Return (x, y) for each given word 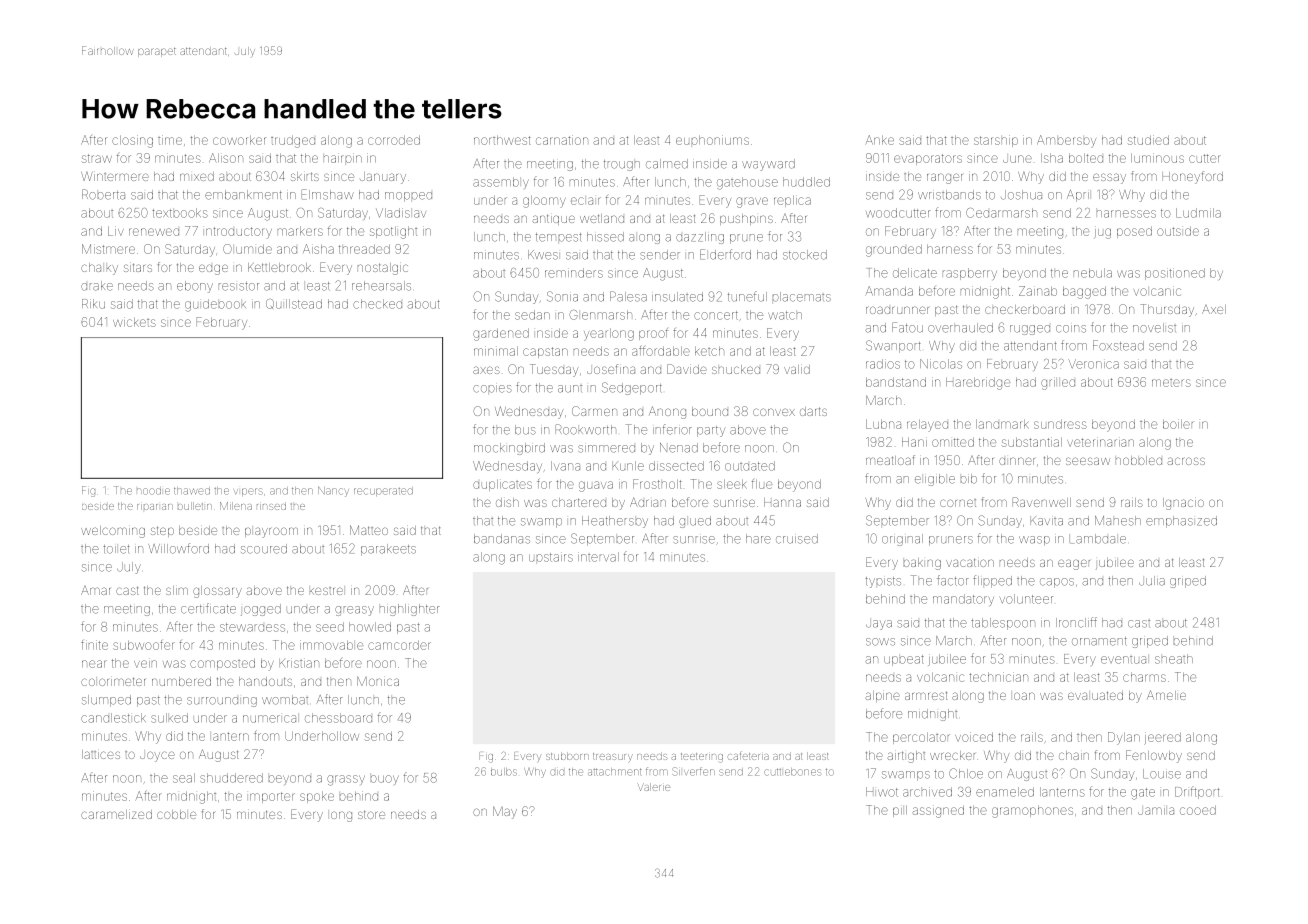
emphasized (1181, 522)
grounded (894, 250)
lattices (101, 754)
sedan (532, 315)
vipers (248, 492)
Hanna (782, 502)
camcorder (399, 645)
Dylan (1124, 738)
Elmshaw (327, 194)
